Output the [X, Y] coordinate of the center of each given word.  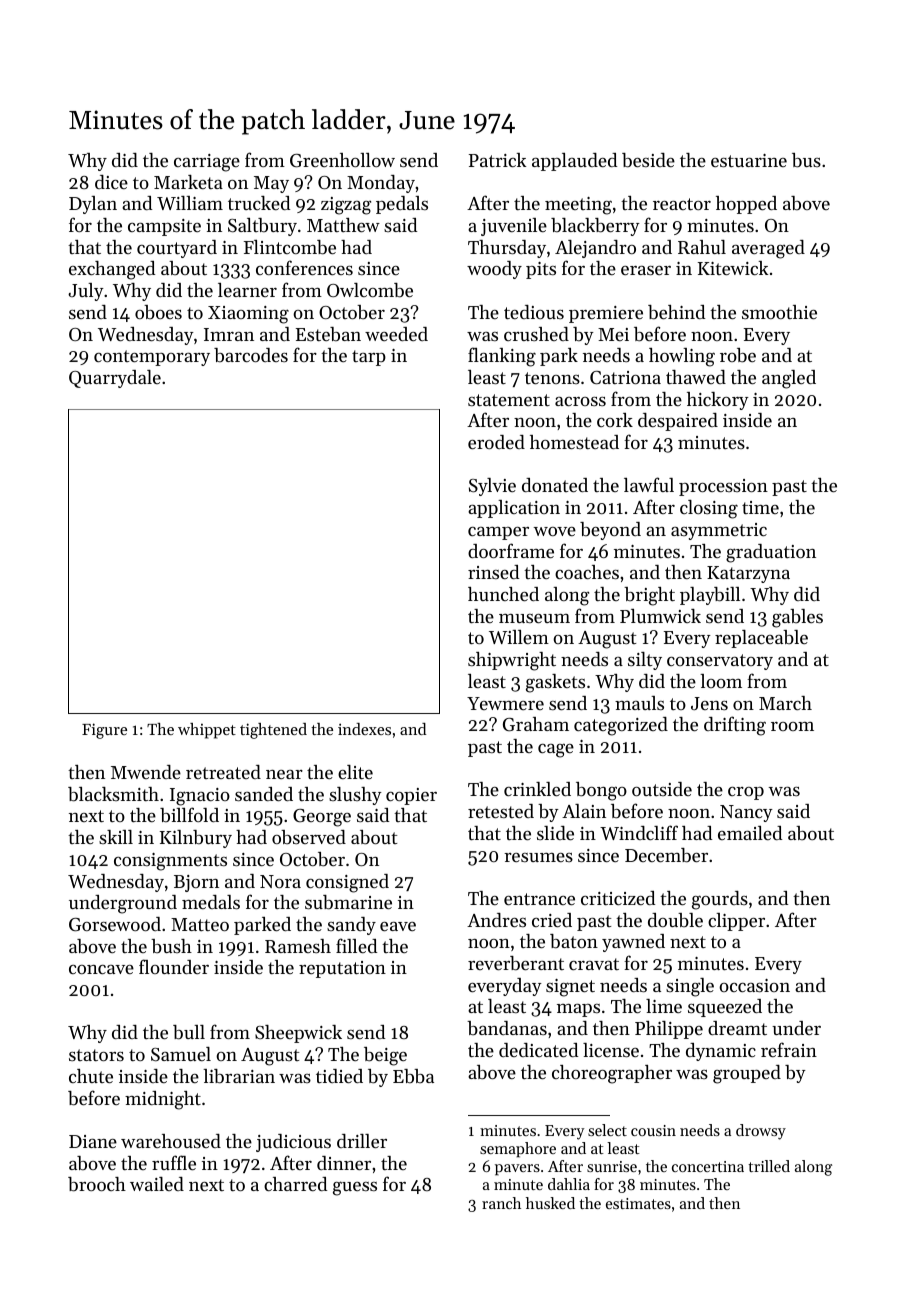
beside [648, 160]
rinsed [493, 572]
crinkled [537, 789]
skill [116, 837]
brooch [97, 1184]
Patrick [497, 160]
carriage [207, 163]
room [792, 726]
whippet [207, 731]
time [760, 507]
